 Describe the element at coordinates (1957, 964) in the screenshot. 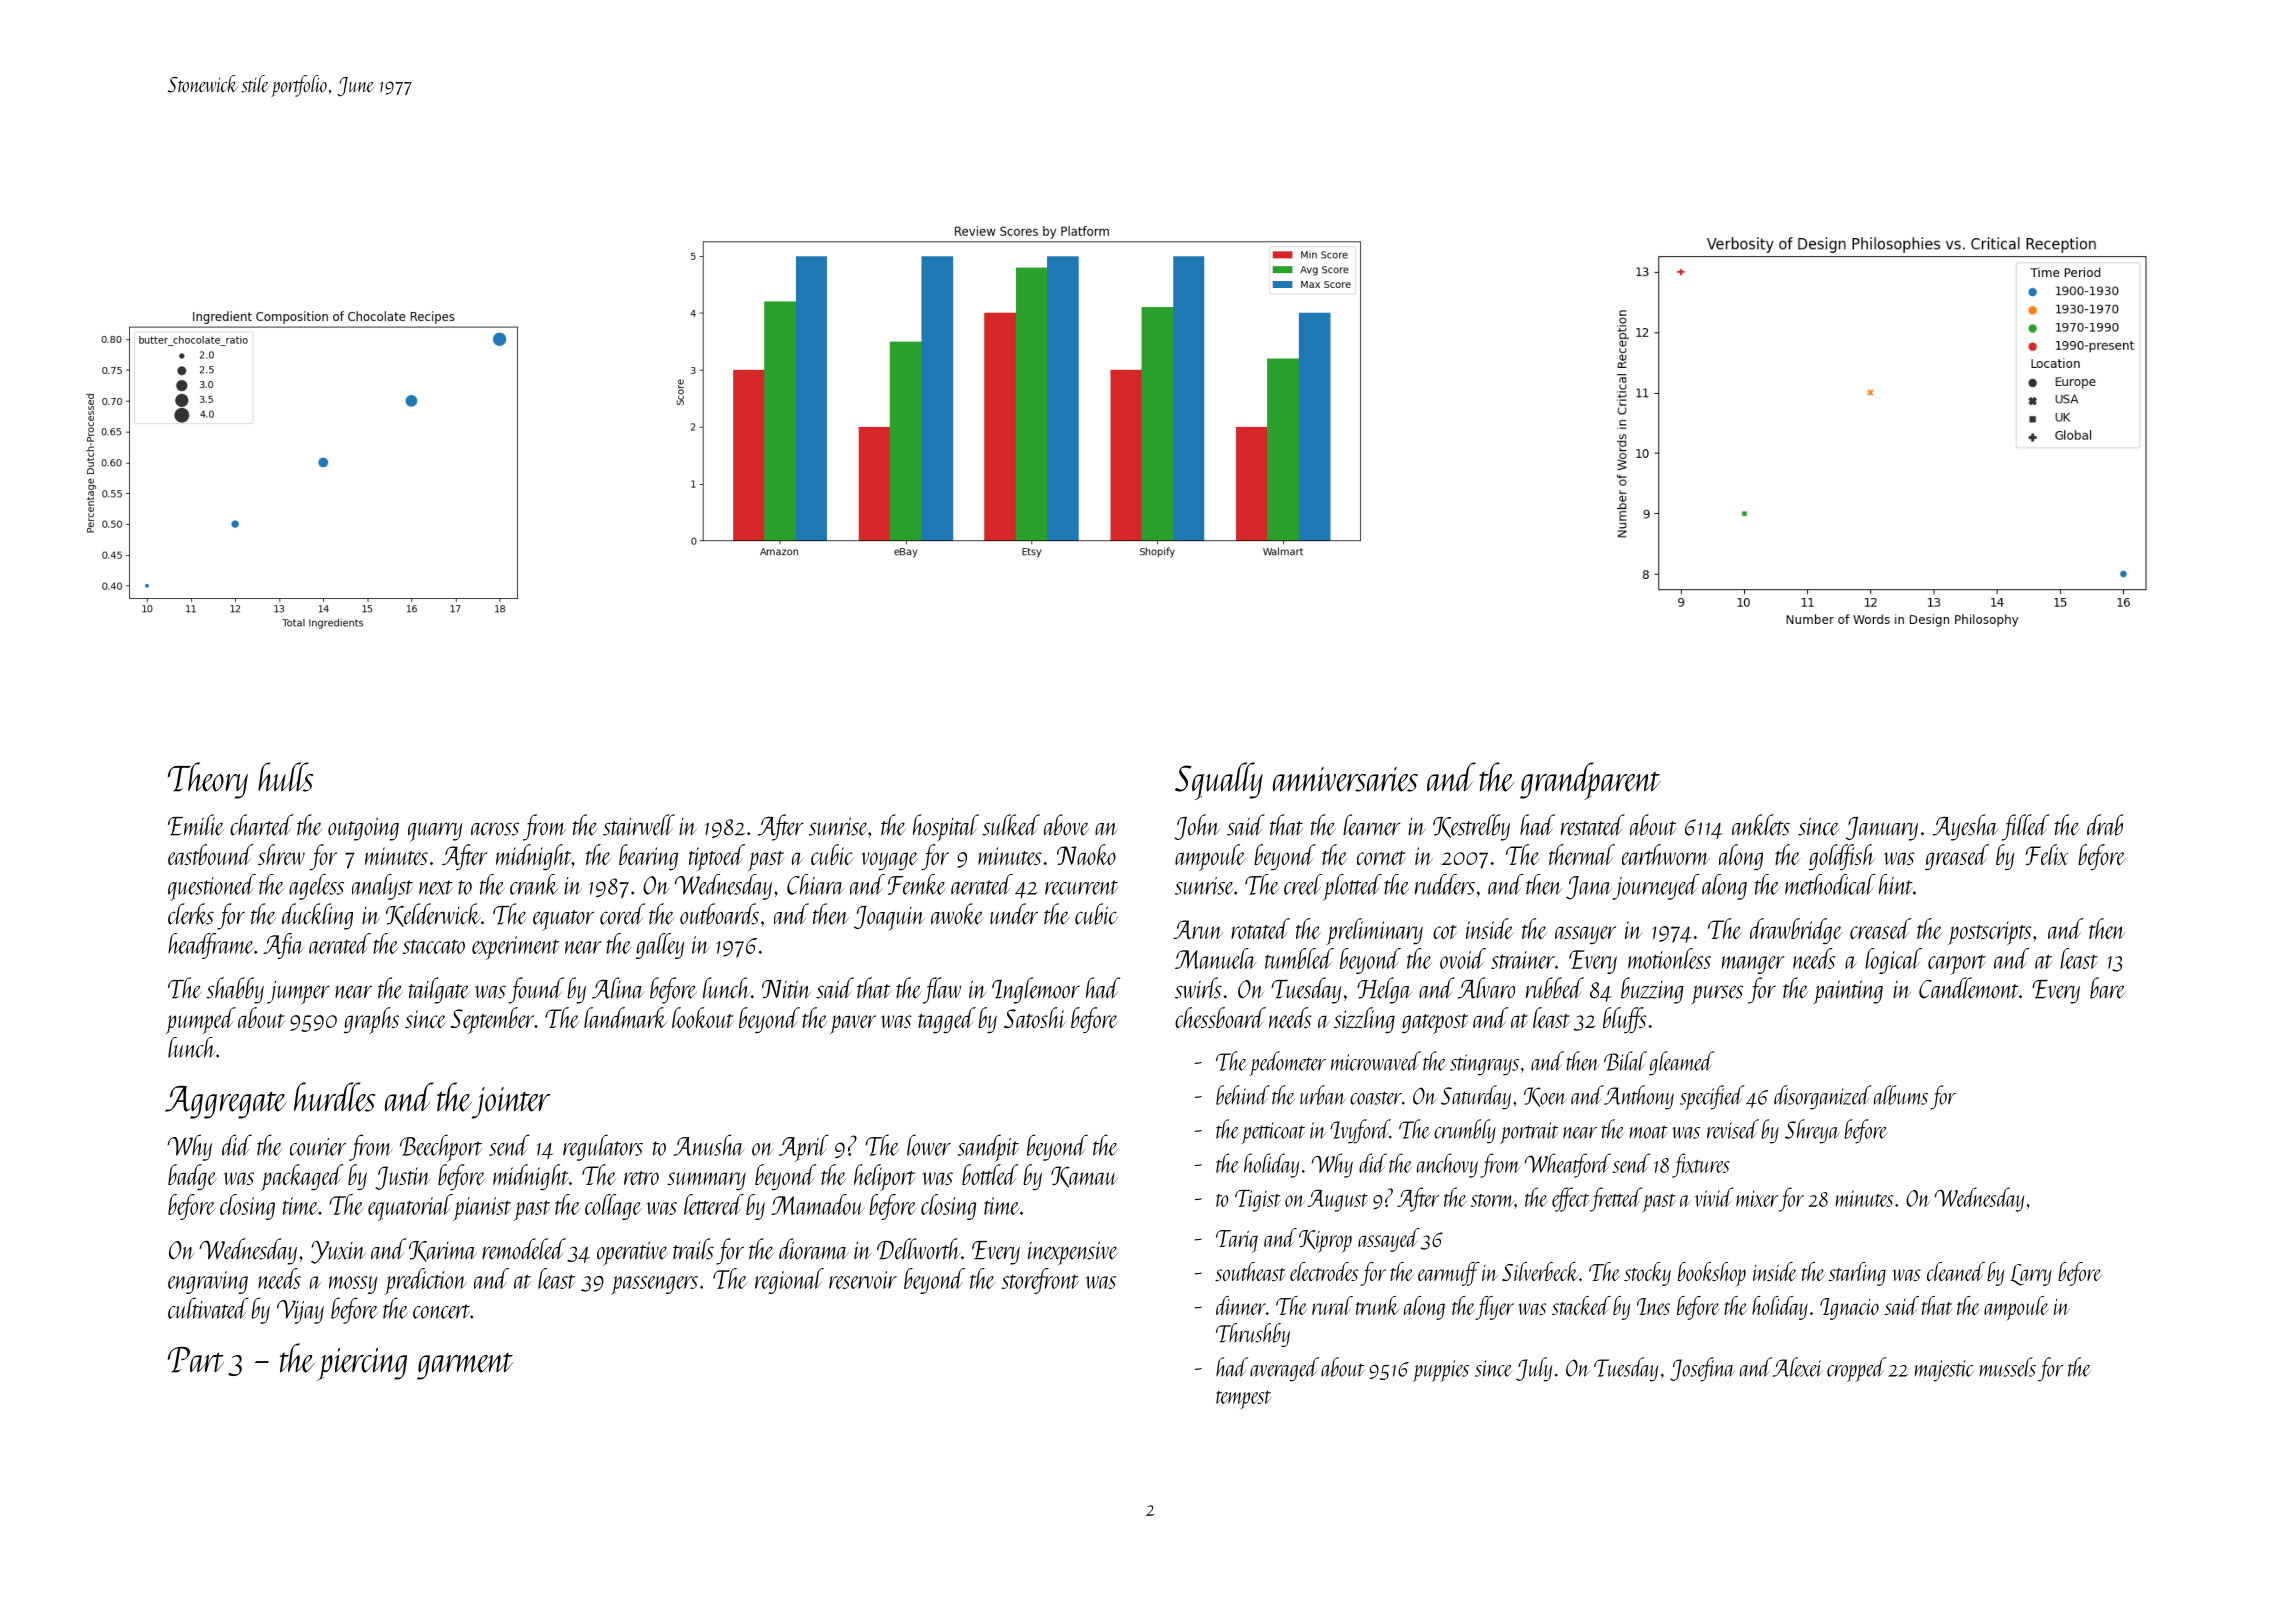

I see `carport` at that location.
